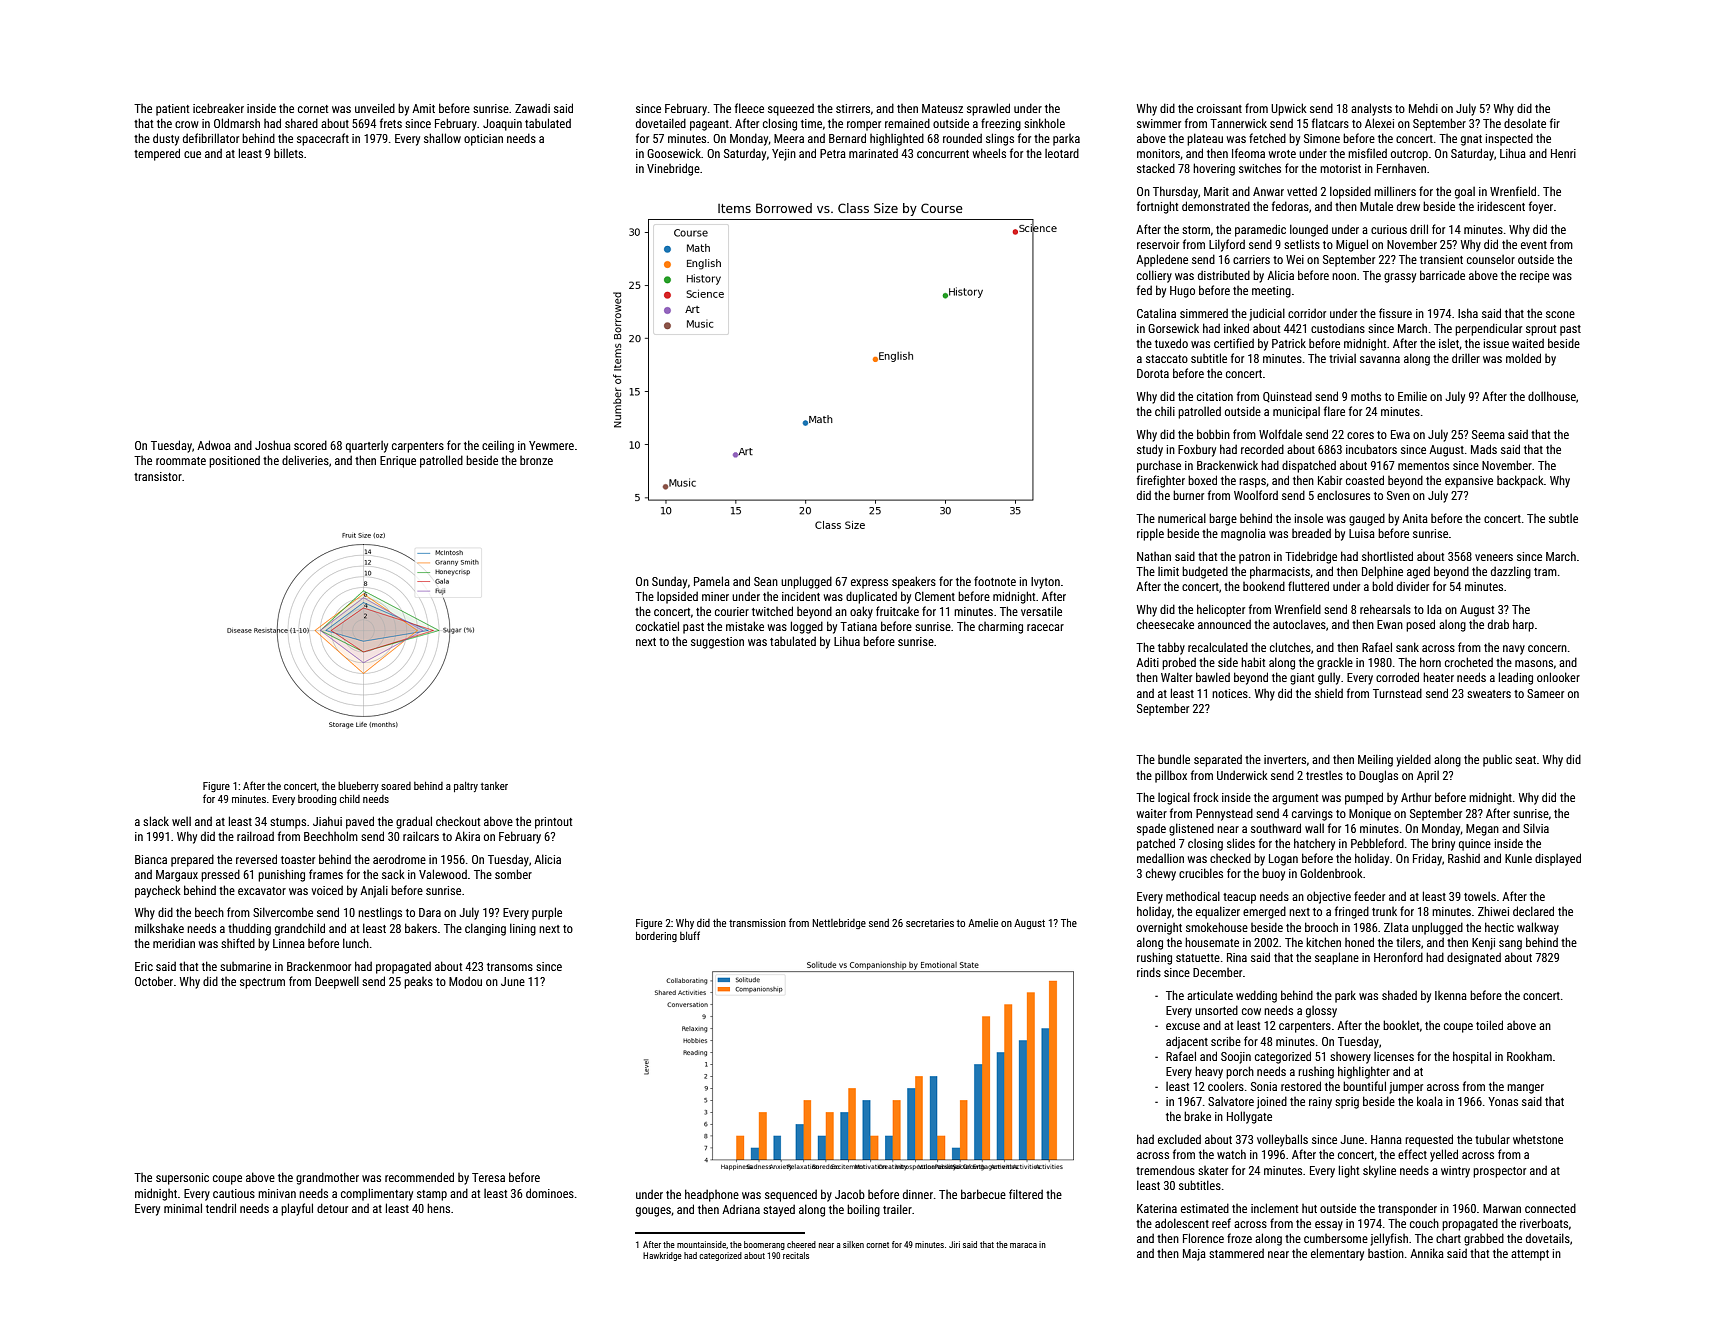 This screenshot has width=1717, height=1326. I want to click on heavy, so click(1209, 1072).
